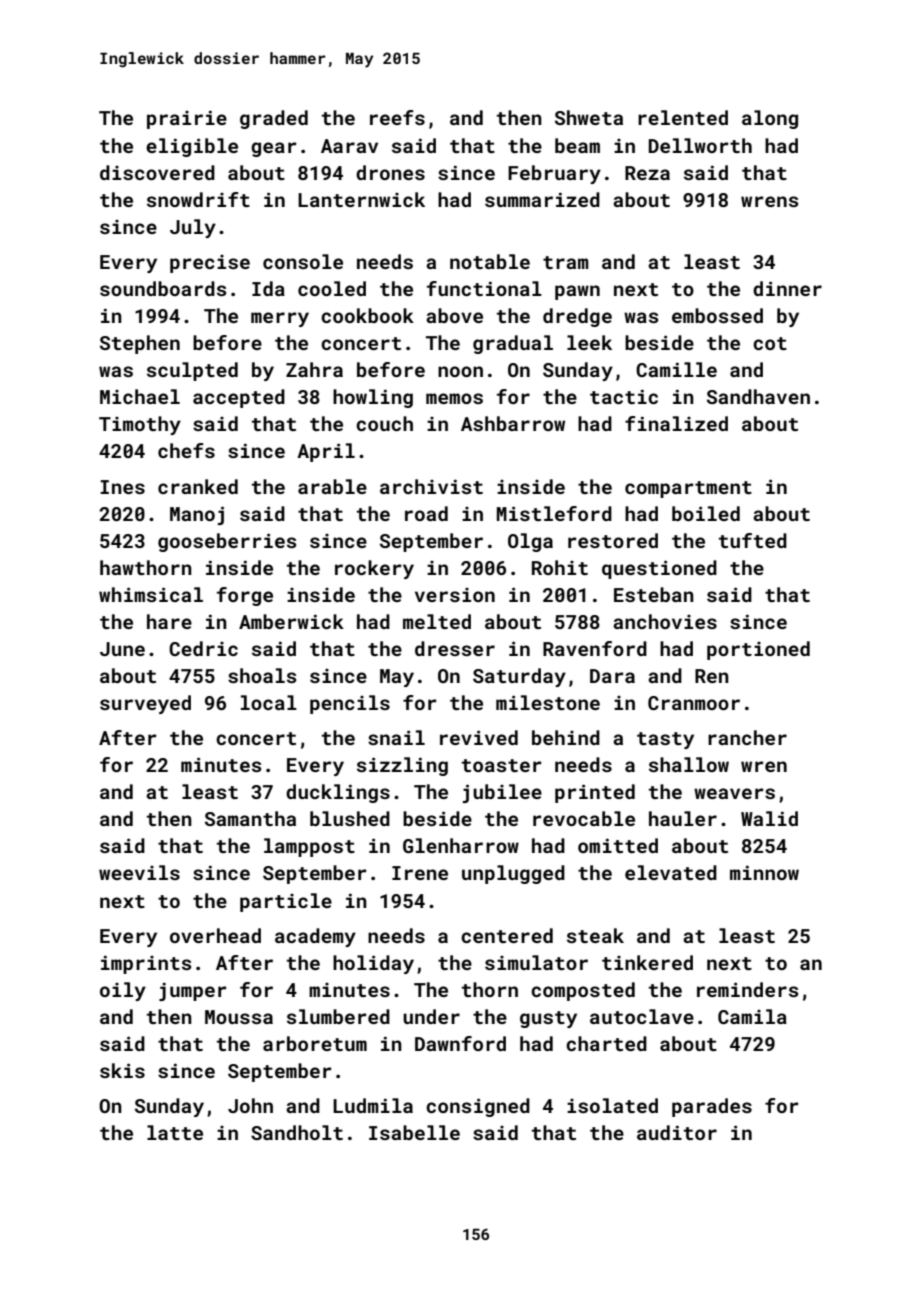 This screenshot has height=1314, width=924. What do you see at coordinates (566, 262) in the screenshot?
I see `tram` at bounding box center [566, 262].
